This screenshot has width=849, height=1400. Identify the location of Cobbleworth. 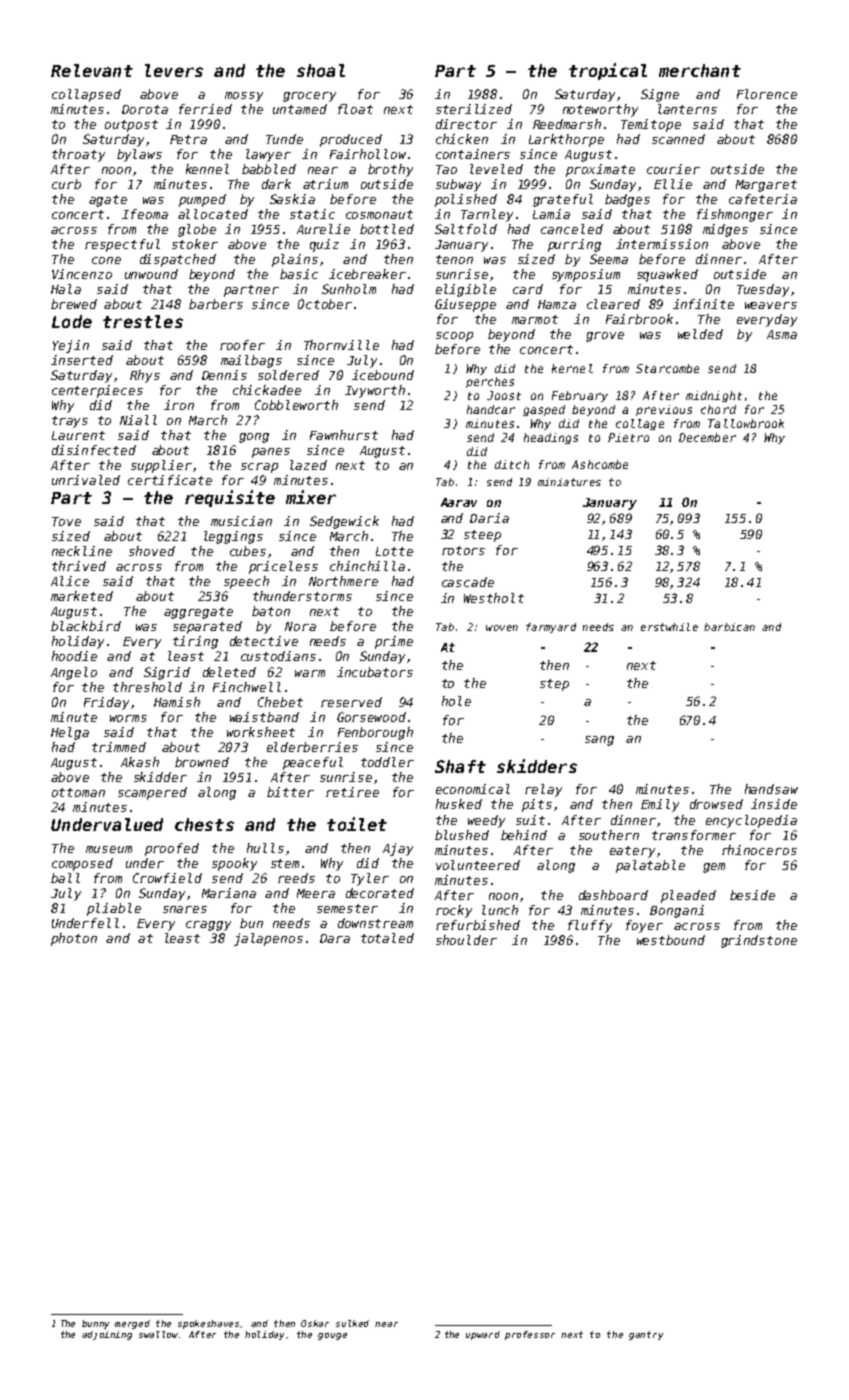
(296, 405).
